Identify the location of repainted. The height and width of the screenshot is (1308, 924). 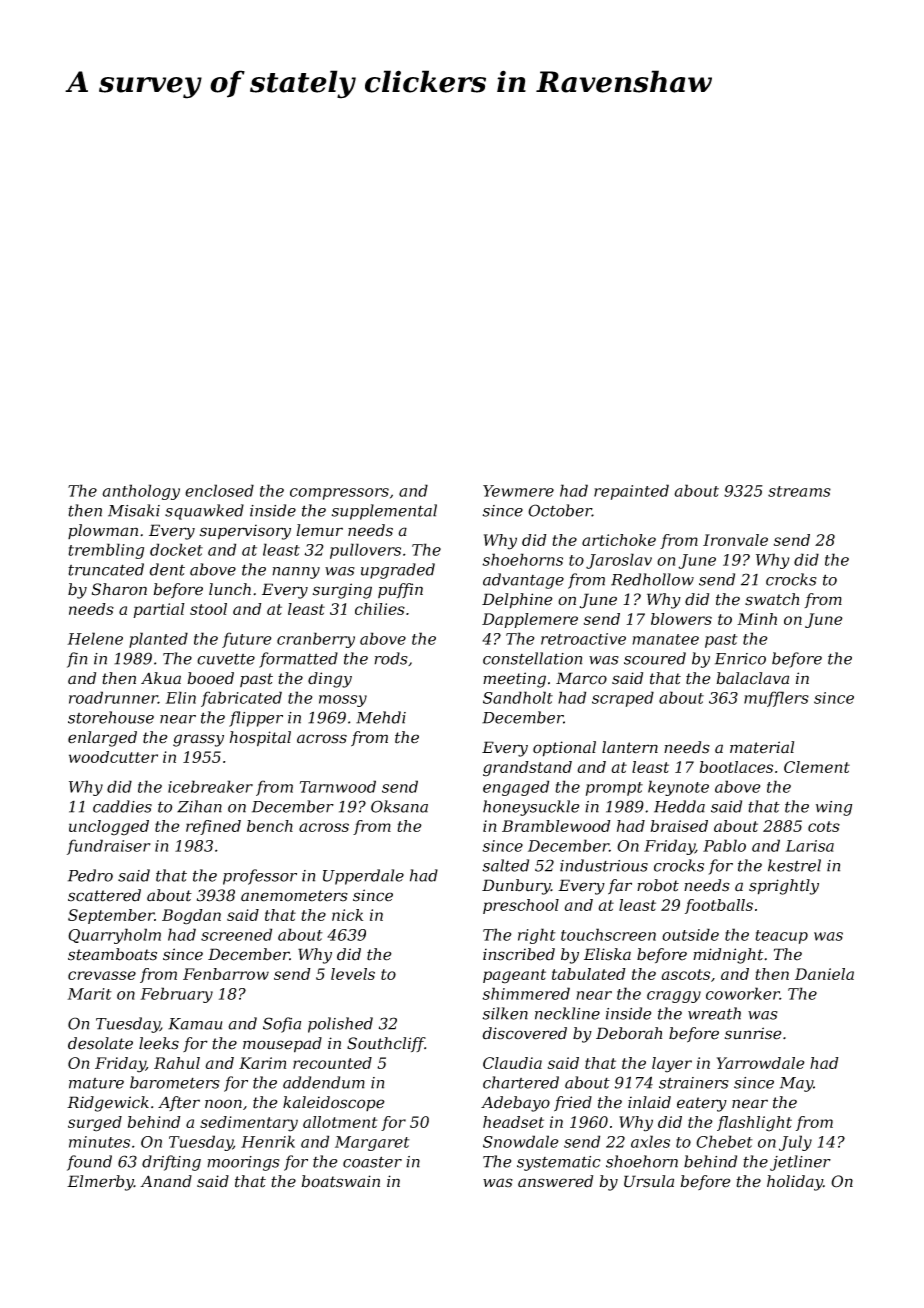
(631, 492).
